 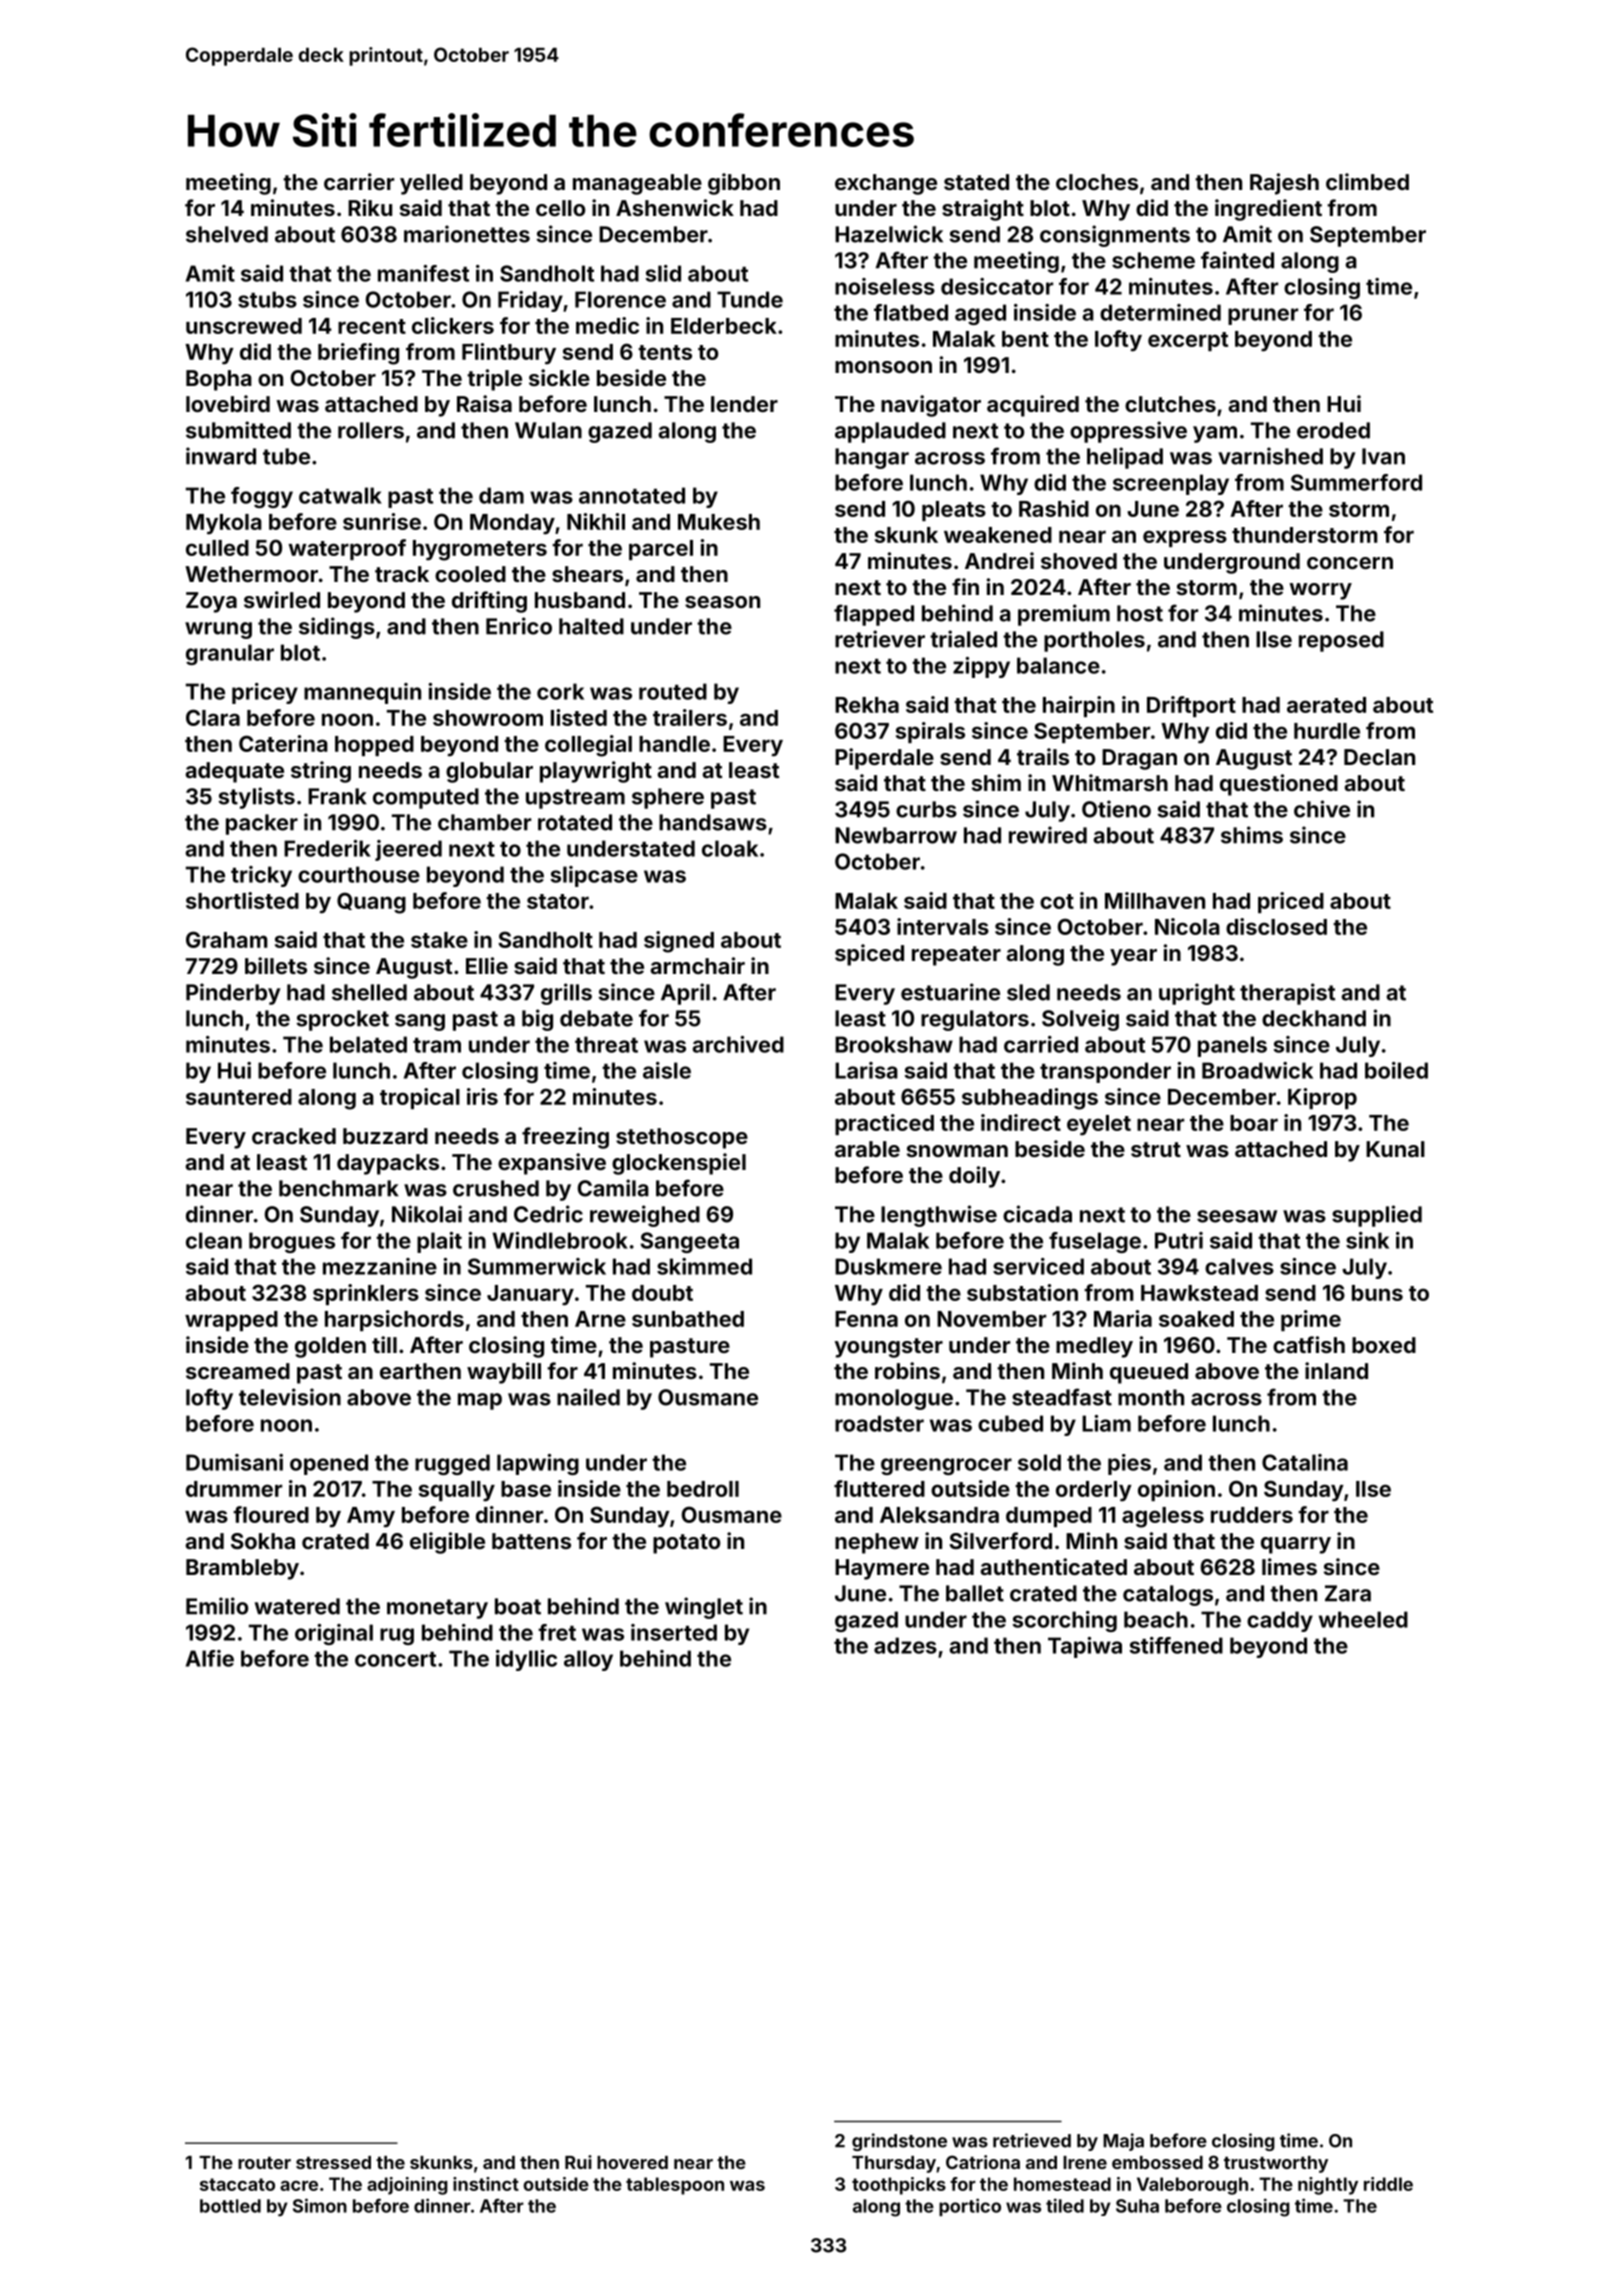 What do you see at coordinates (230, 2206) in the screenshot?
I see `bottled` at bounding box center [230, 2206].
